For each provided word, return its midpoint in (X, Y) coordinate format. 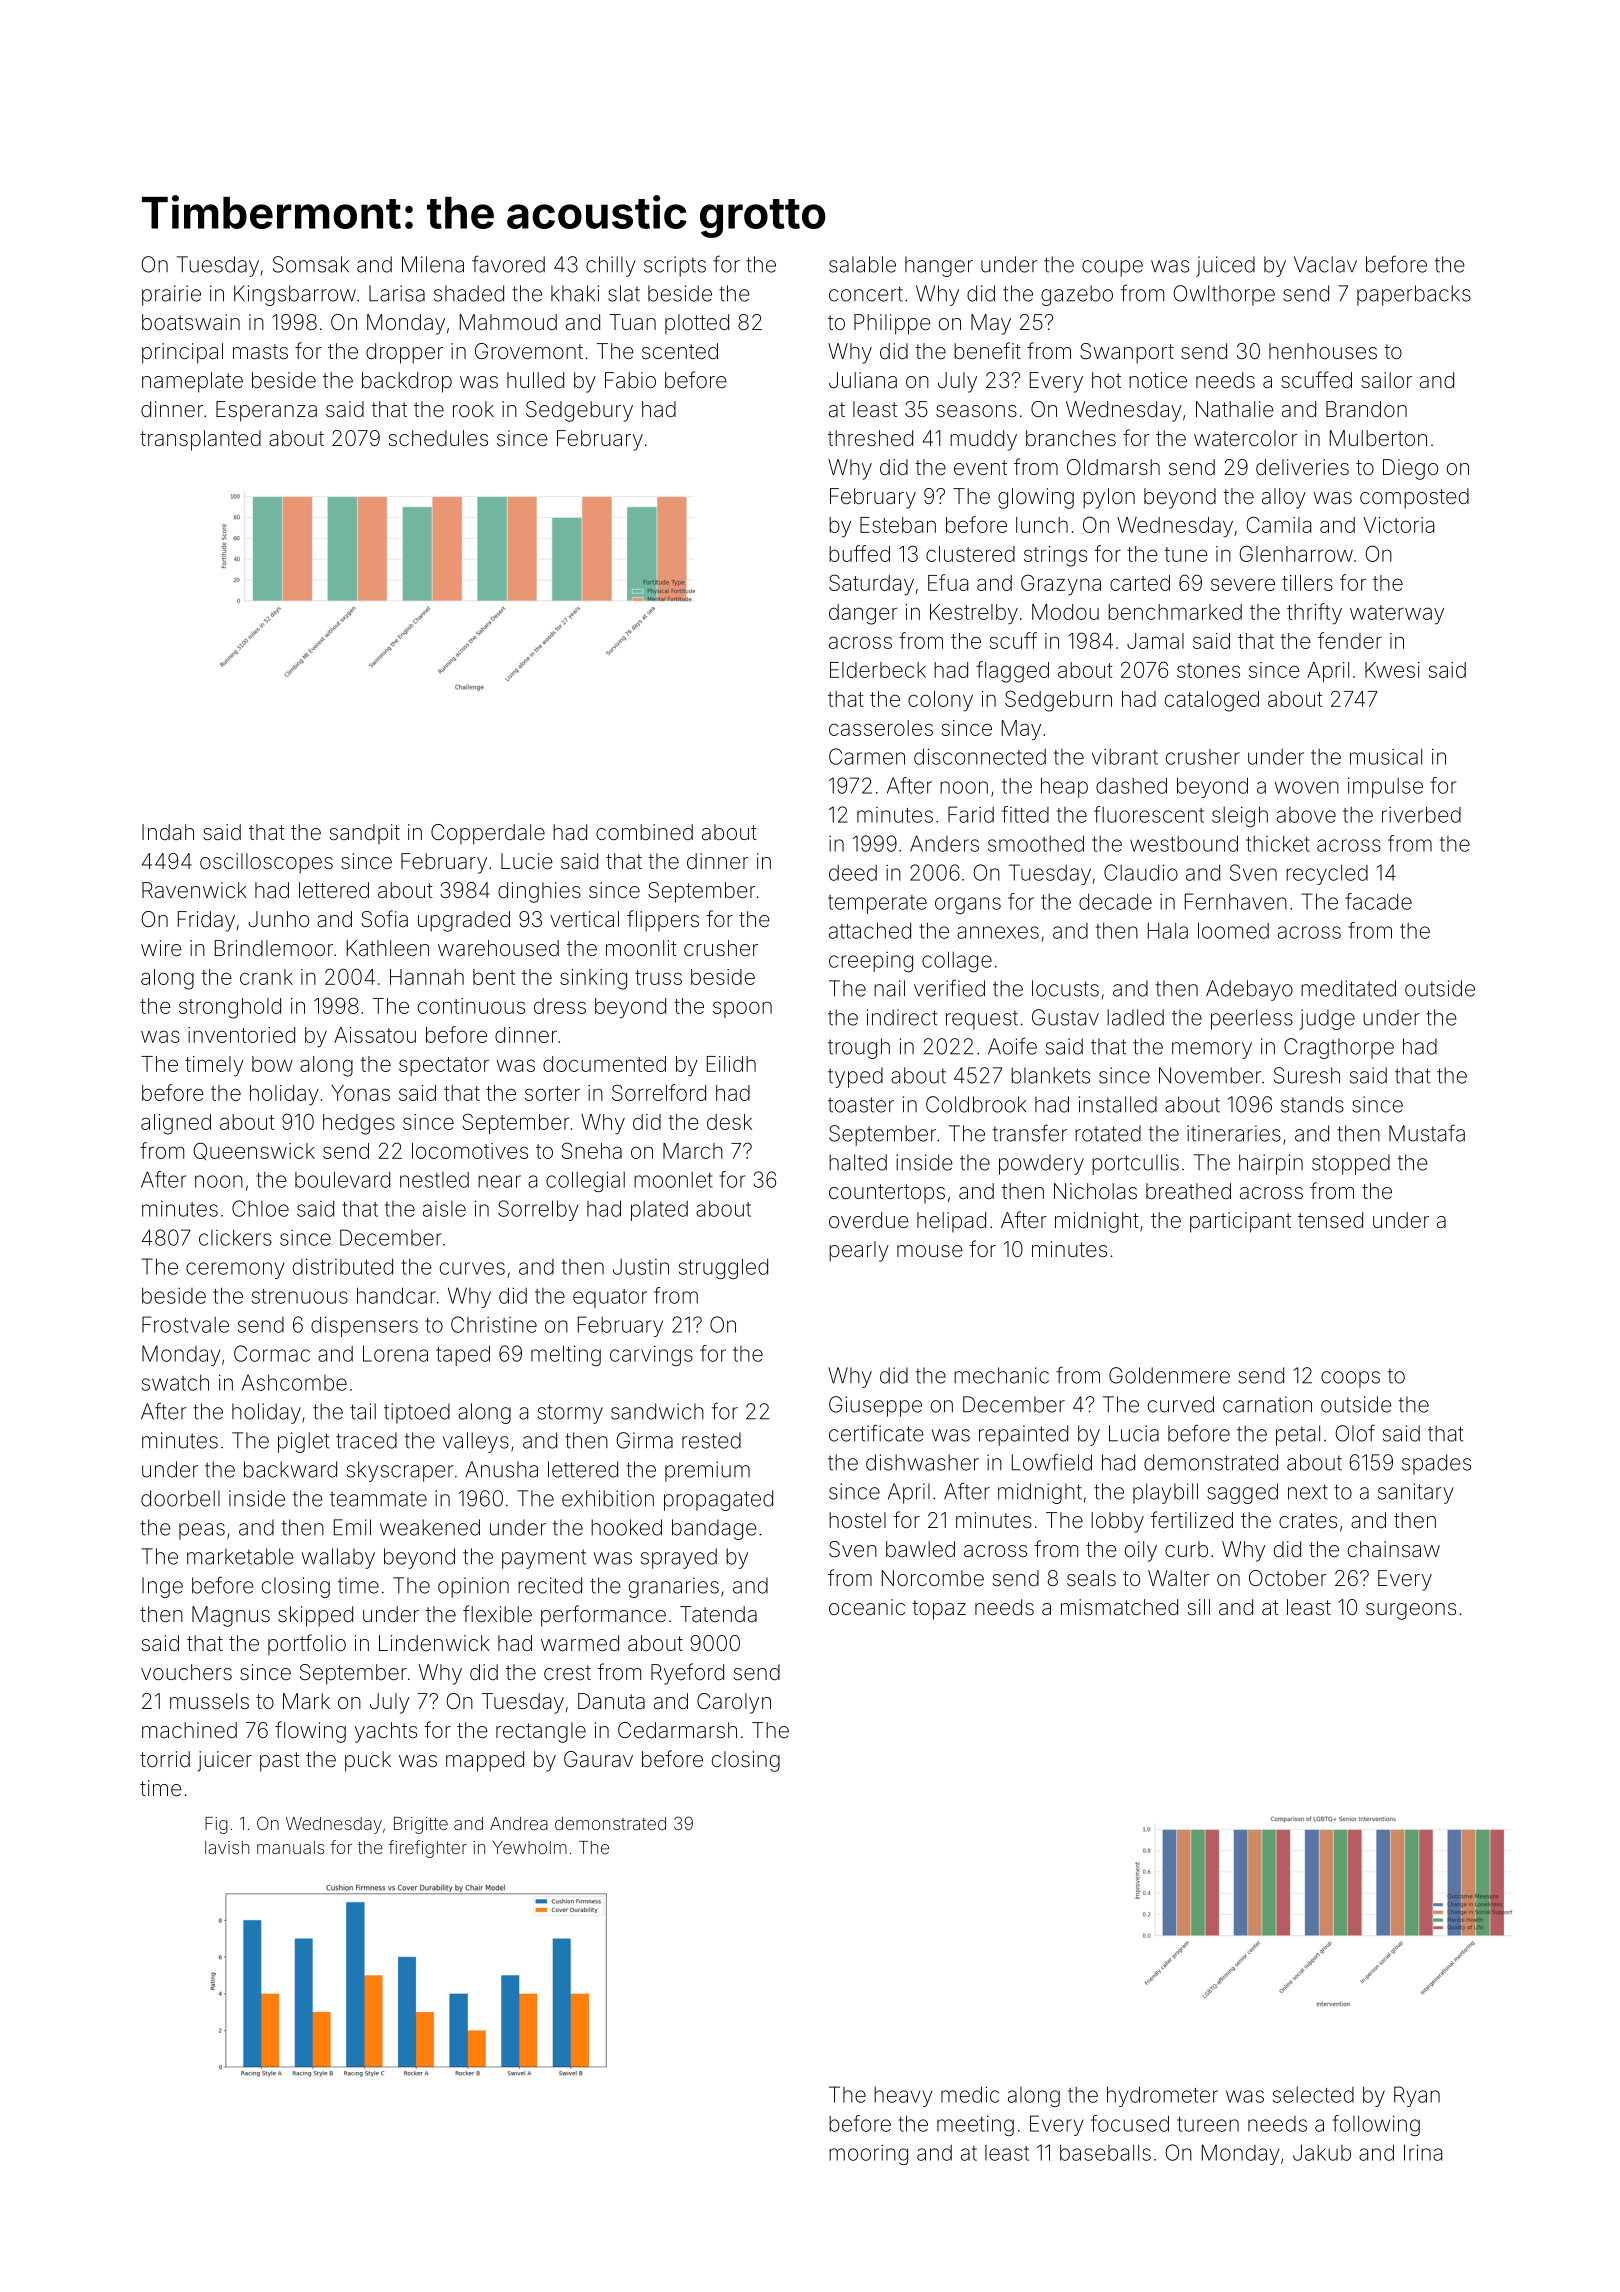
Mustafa (1427, 1133)
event (980, 467)
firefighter (427, 1849)
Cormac (272, 1353)
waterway (1397, 614)
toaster (861, 1105)
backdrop (407, 382)
